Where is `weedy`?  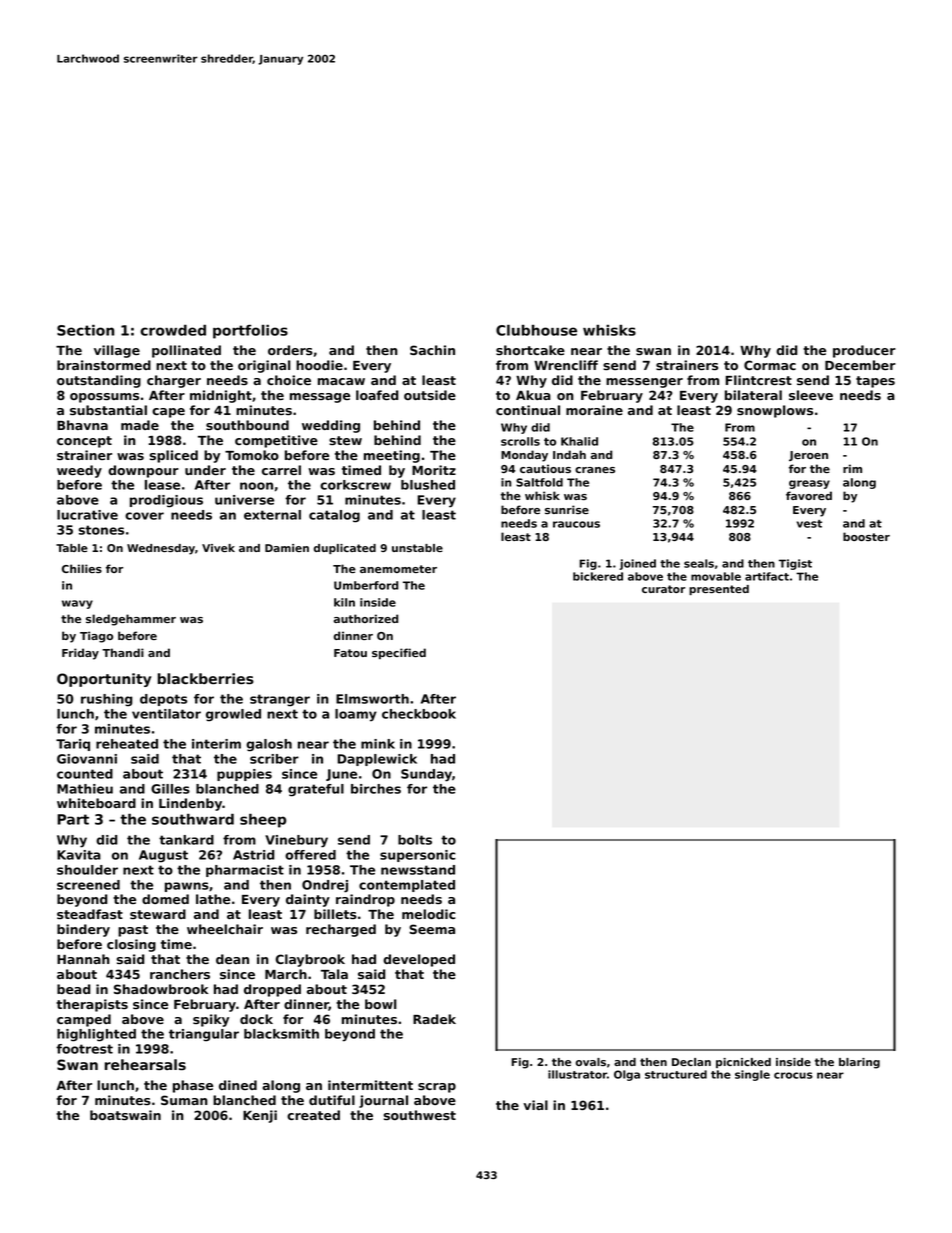 weedy is located at coordinates (79, 471).
